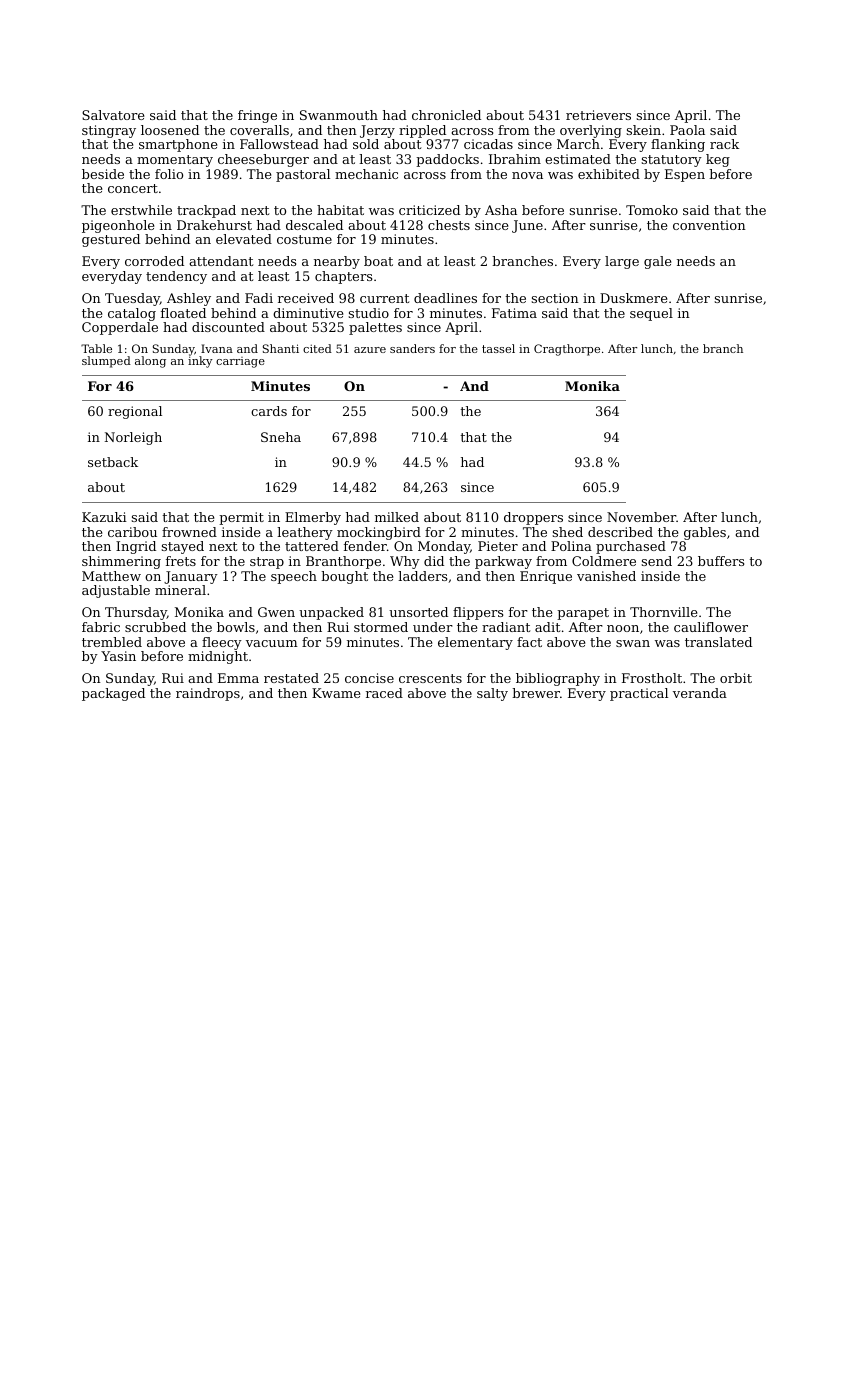 This screenshot has height=1400, width=849. What do you see at coordinates (567, 350) in the screenshot?
I see `Cragthorpe` at bounding box center [567, 350].
